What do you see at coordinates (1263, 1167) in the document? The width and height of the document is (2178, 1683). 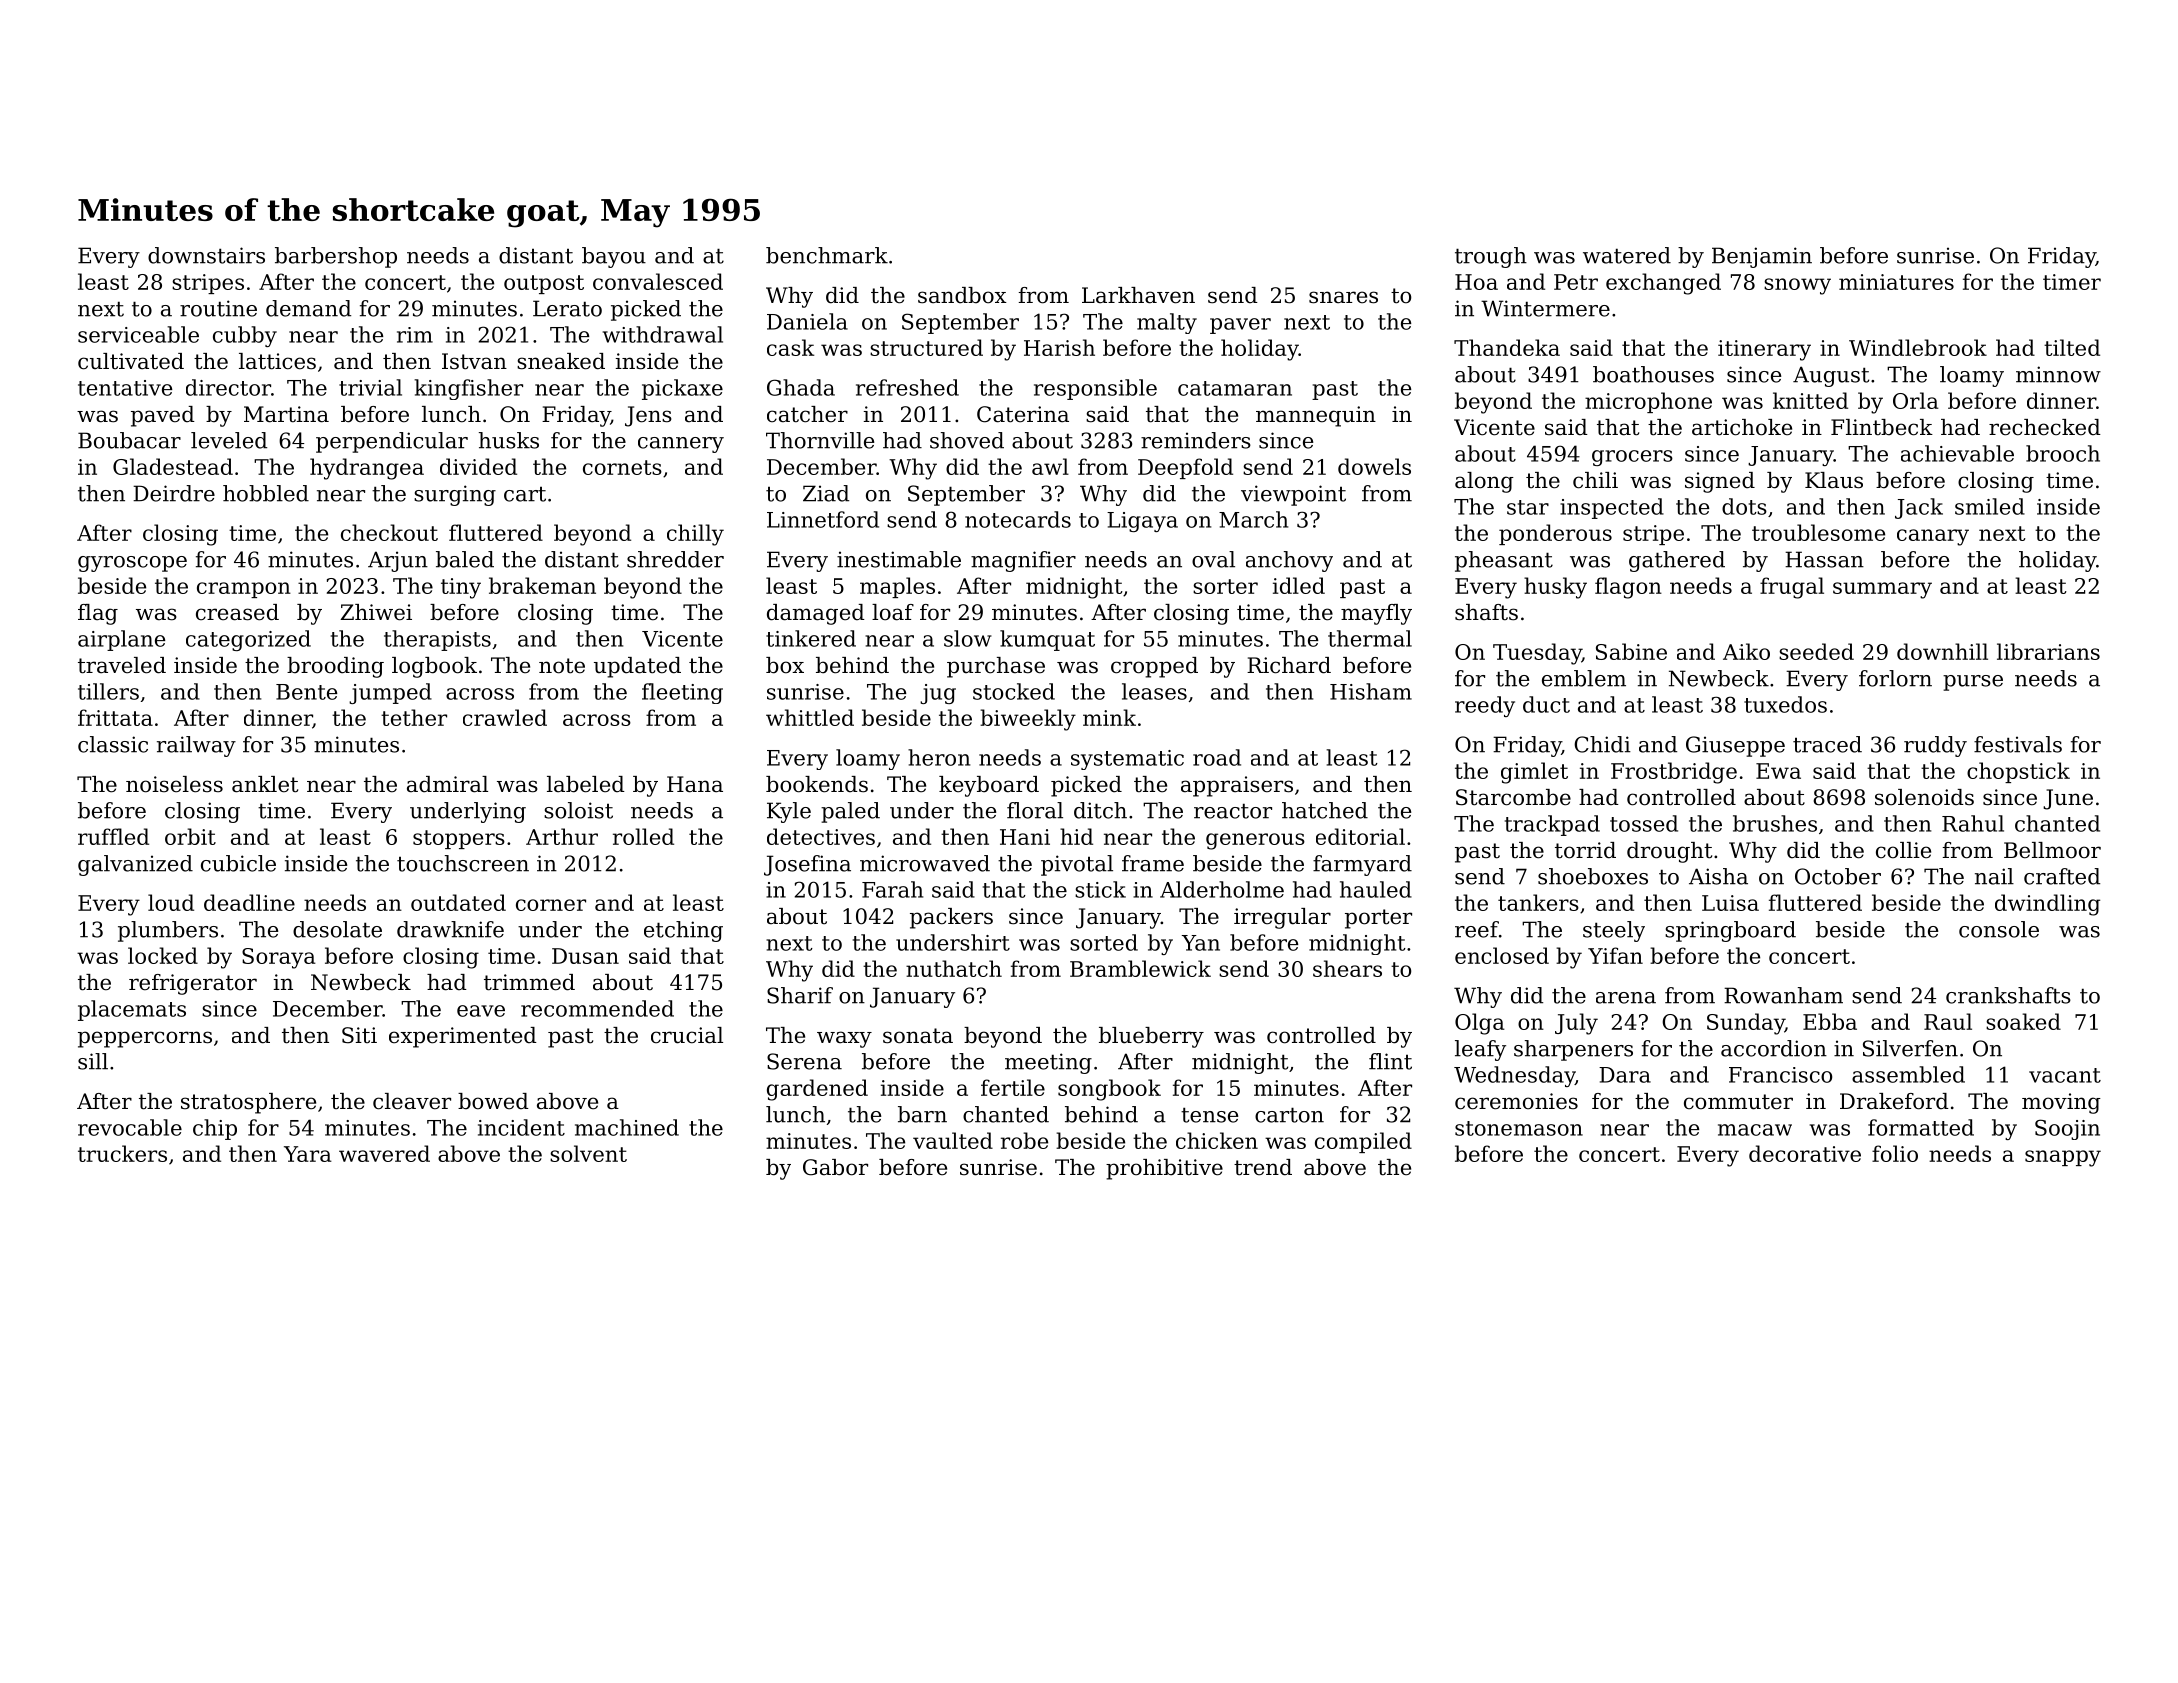 I see `trend` at bounding box center [1263, 1167].
